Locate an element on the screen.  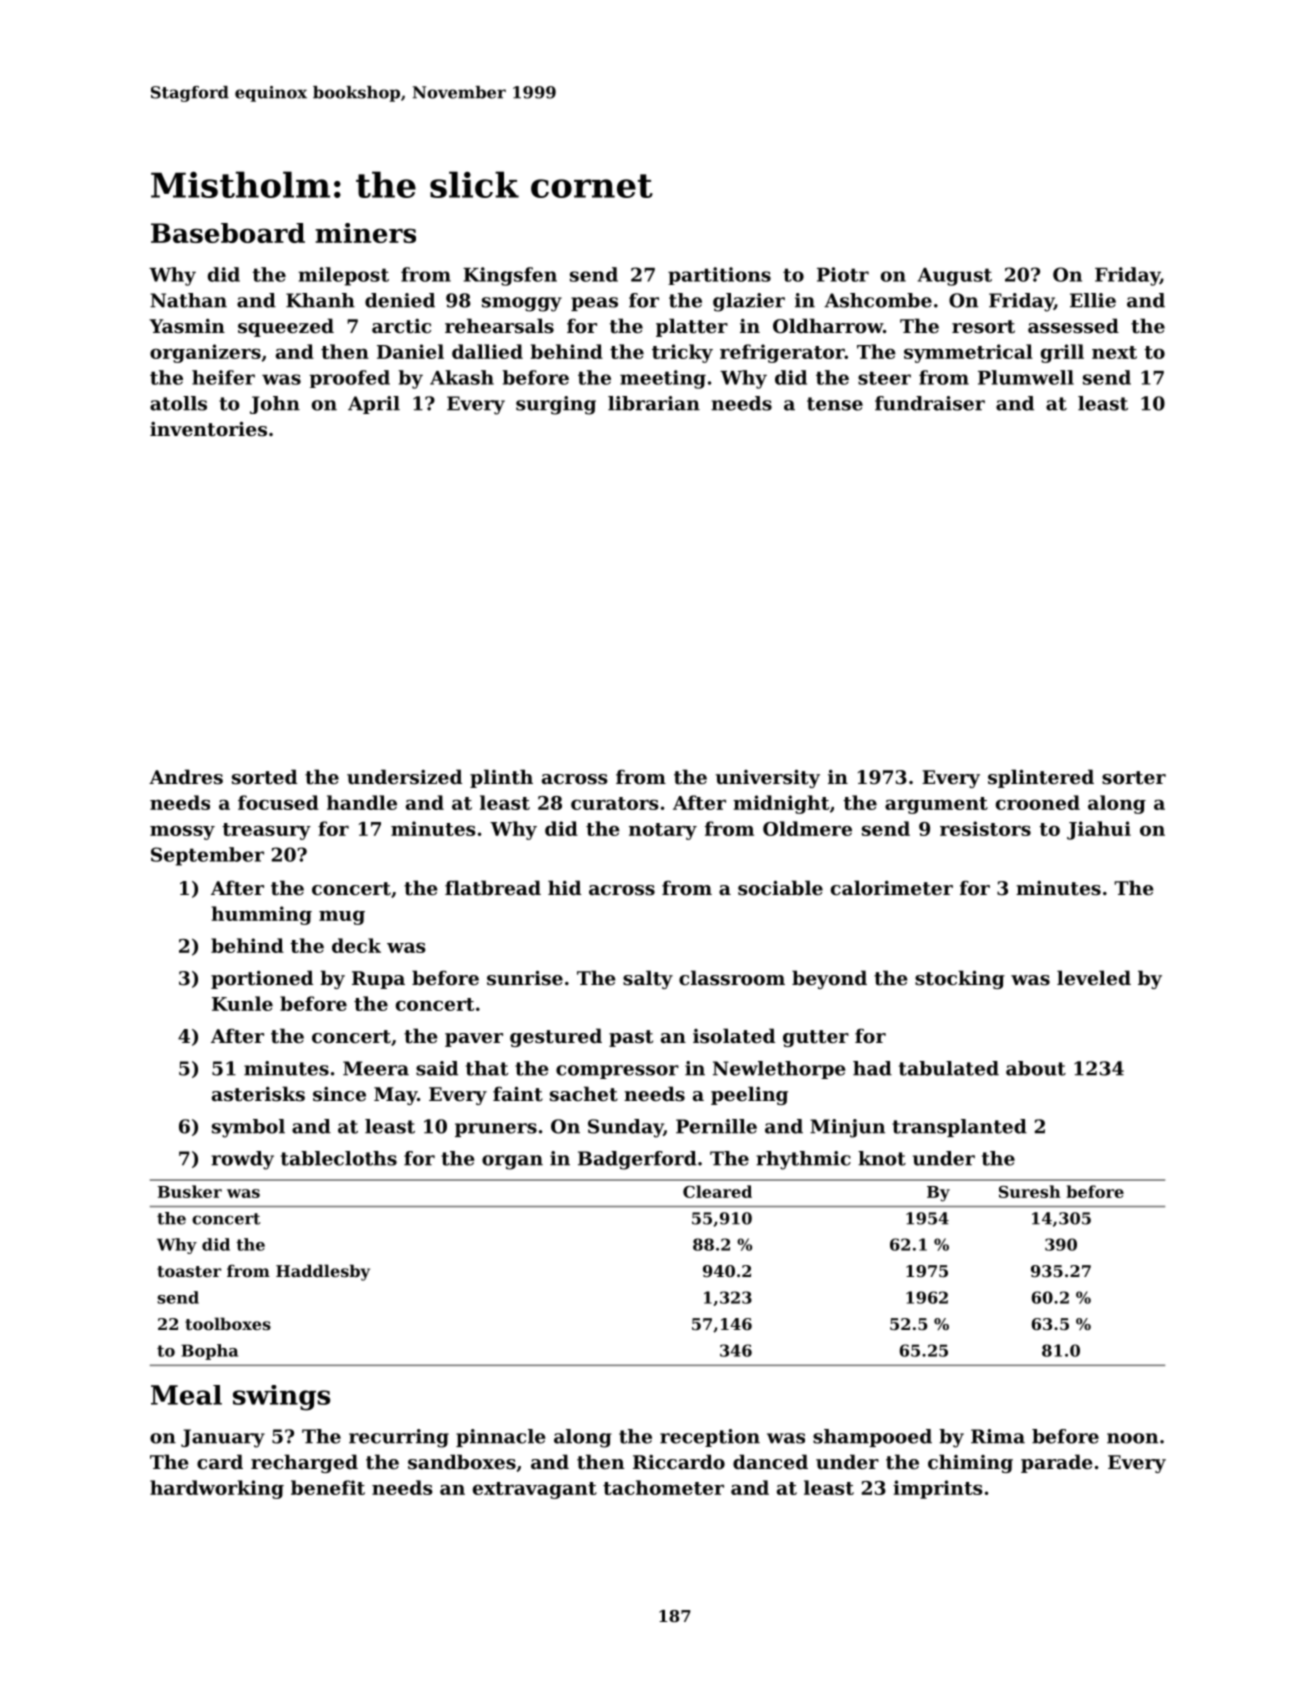
curators is located at coordinates (615, 803).
